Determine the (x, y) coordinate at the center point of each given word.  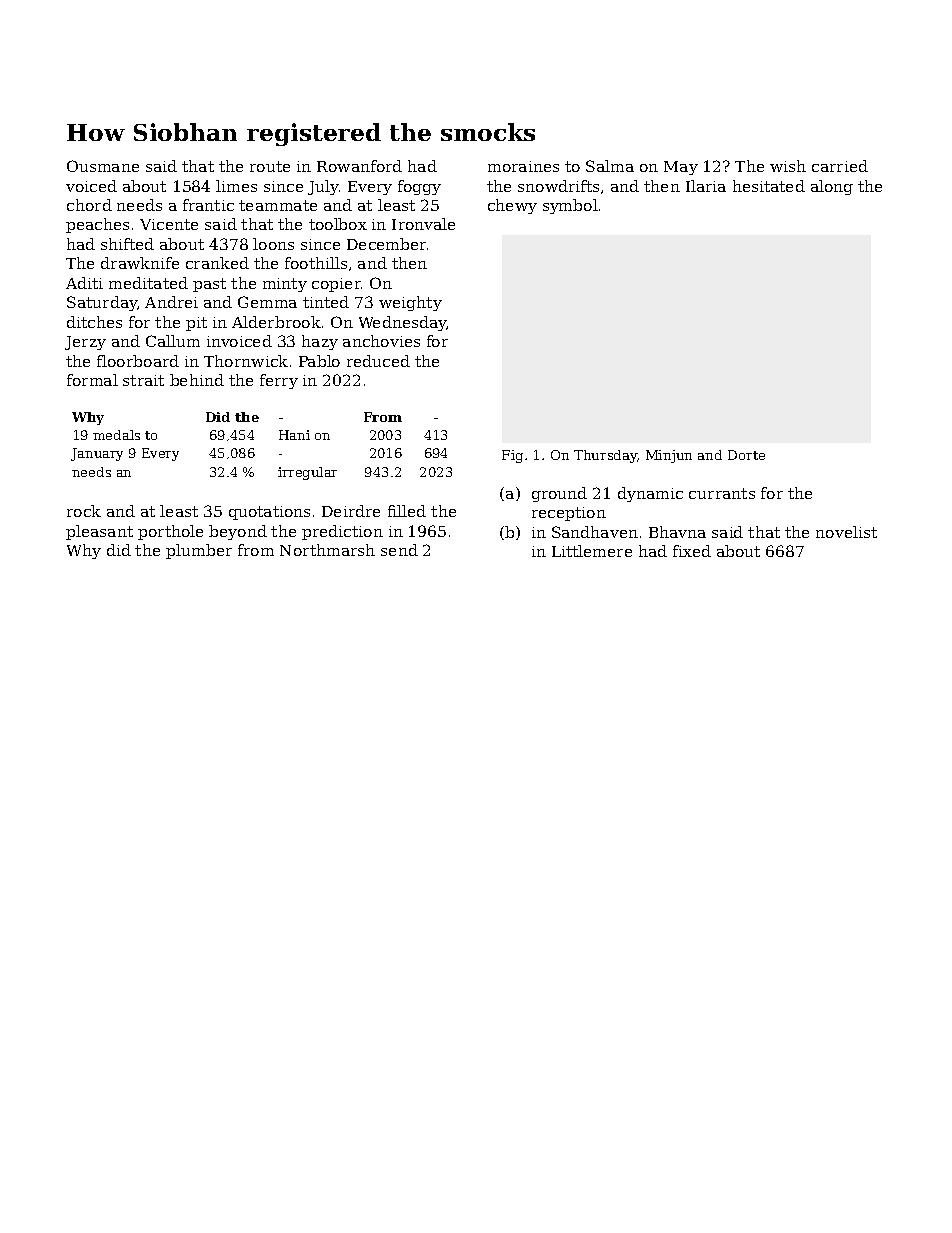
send (399, 550)
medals (116, 435)
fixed (692, 551)
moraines (523, 166)
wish (788, 166)
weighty (410, 303)
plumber (199, 551)
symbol (570, 206)
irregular (307, 473)
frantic (208, 205)
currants (722, 493)
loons (273, 244)
